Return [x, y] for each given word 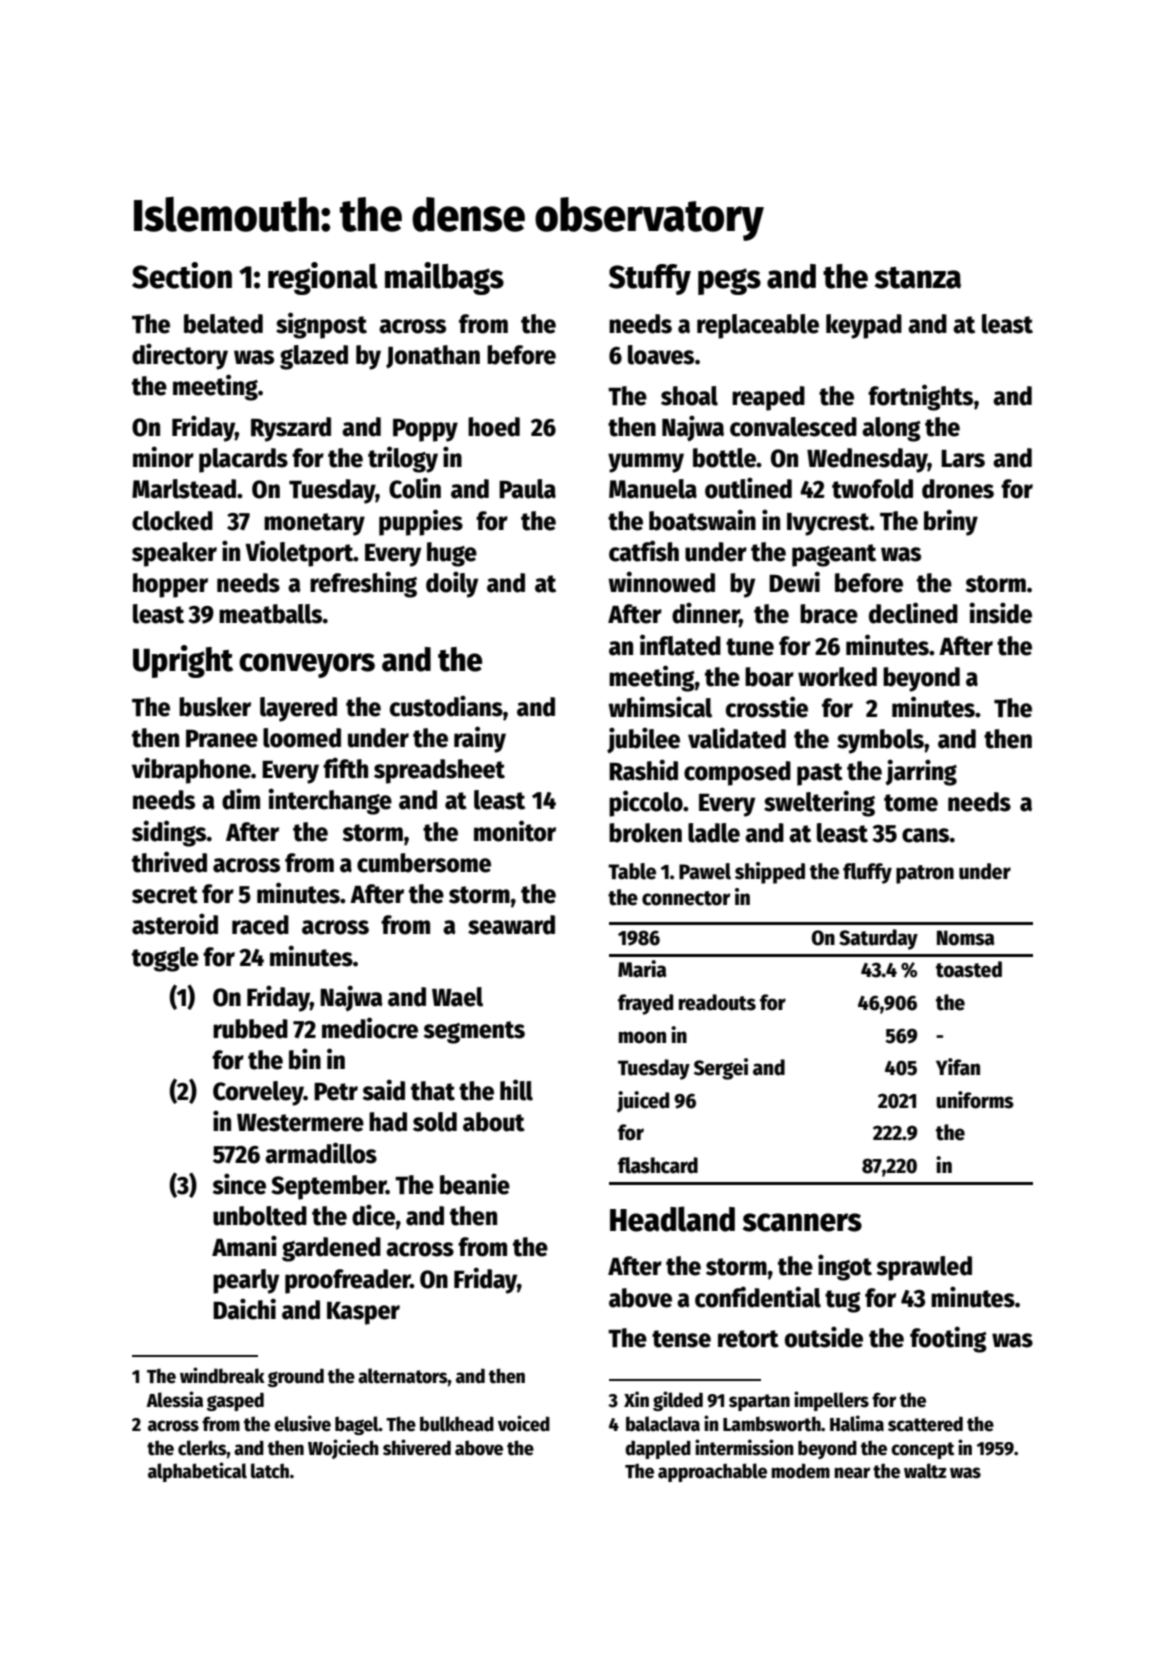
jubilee [643, 740]
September [328, 1187]
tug [843, 1301]
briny [951, 522]
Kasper [363, 1313]
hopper [170, 585]
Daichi [244, 1309]
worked [837, 677]
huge [452, 554]
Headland [672, 1219]
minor [163, 457]
